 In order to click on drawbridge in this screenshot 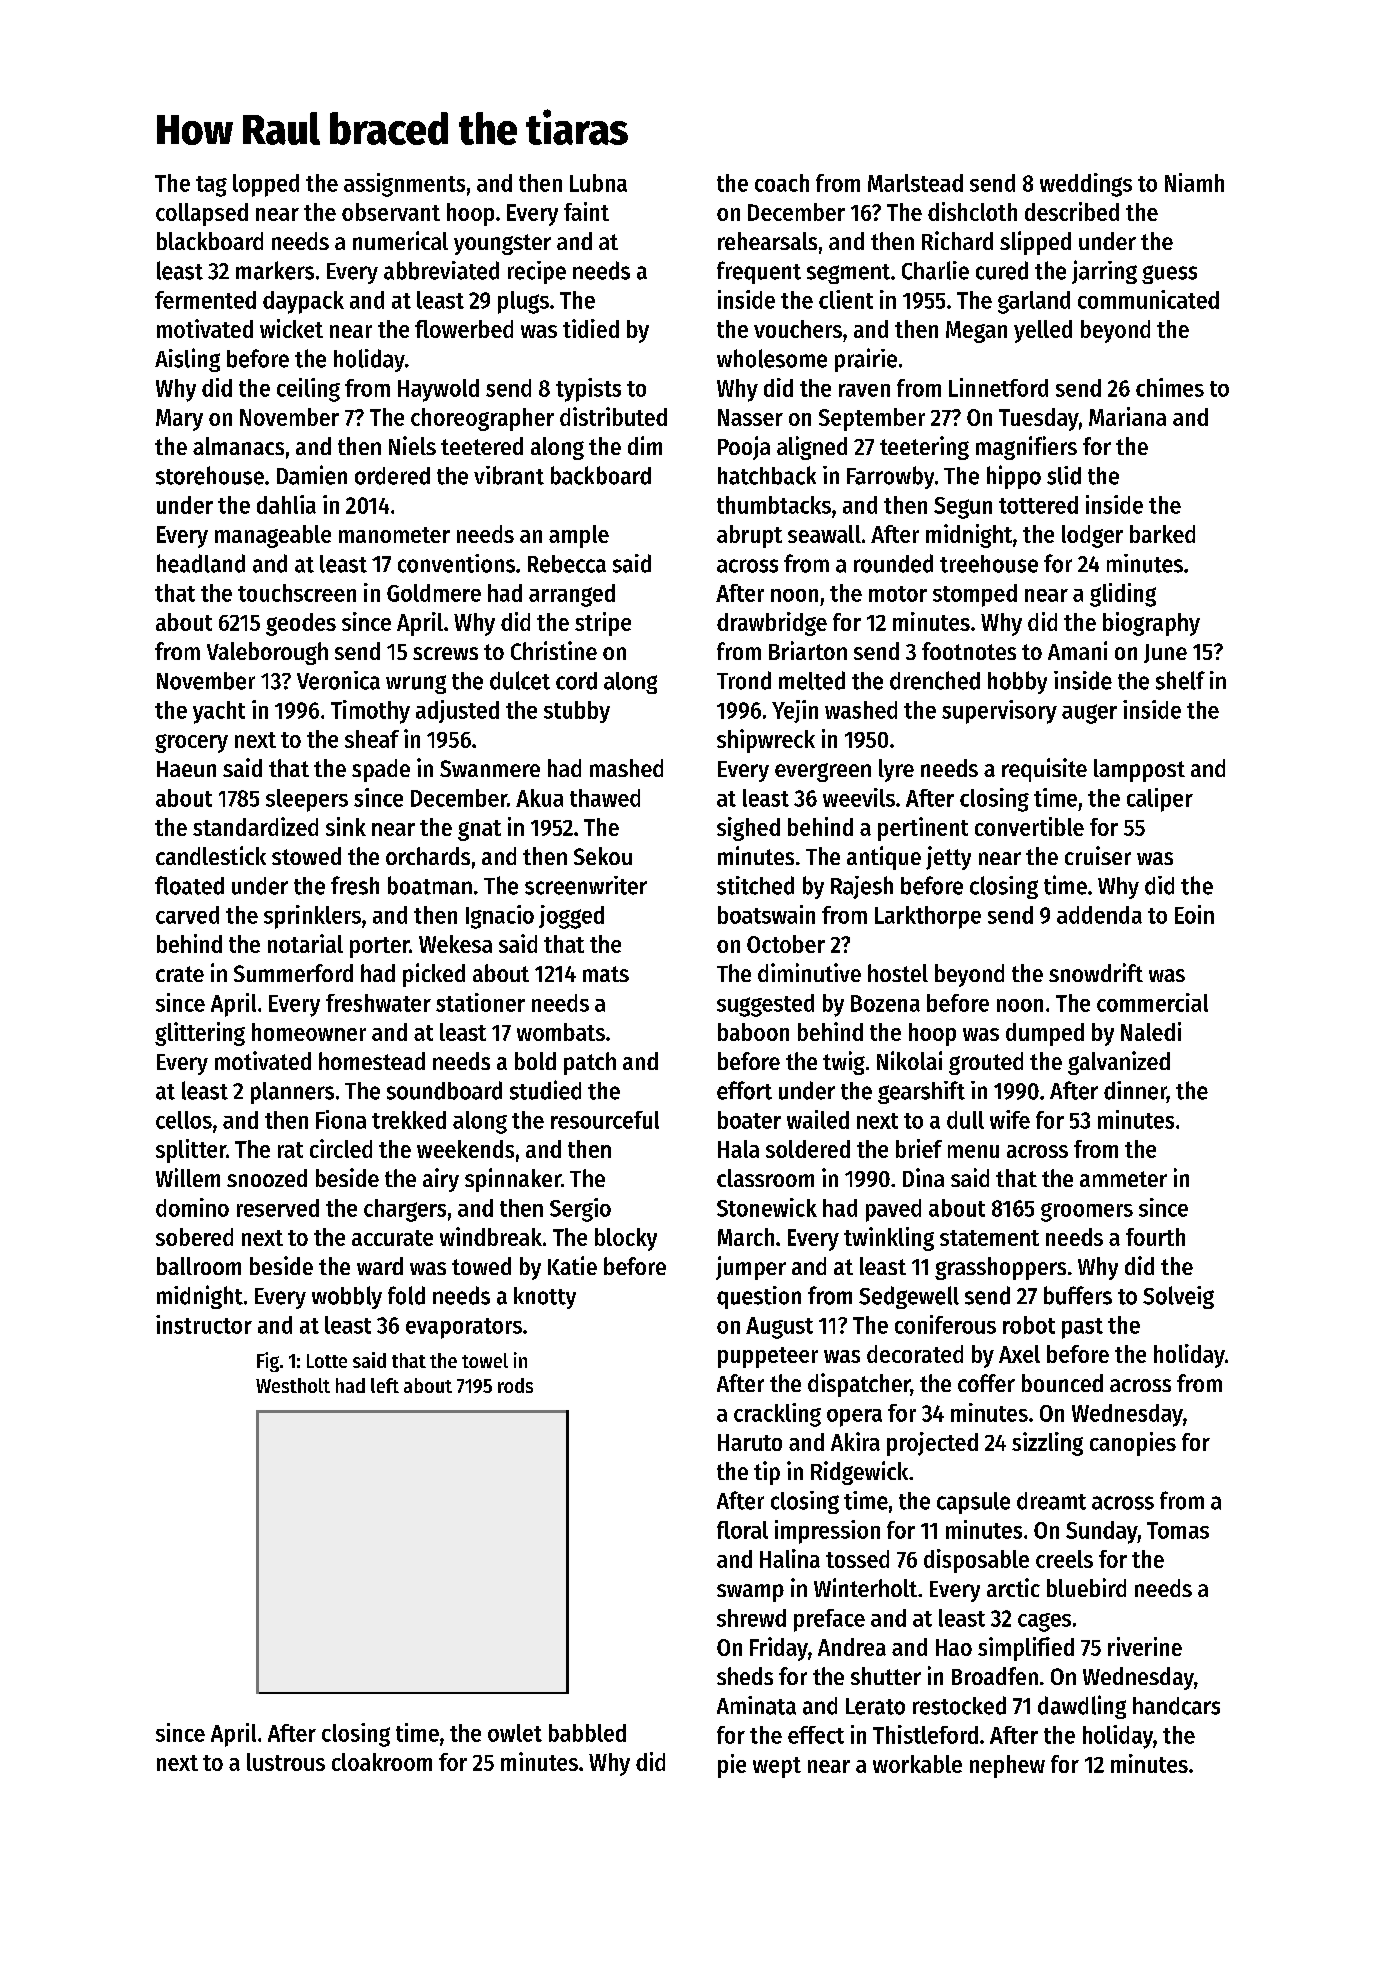, I will do `click(772, 624)`.
